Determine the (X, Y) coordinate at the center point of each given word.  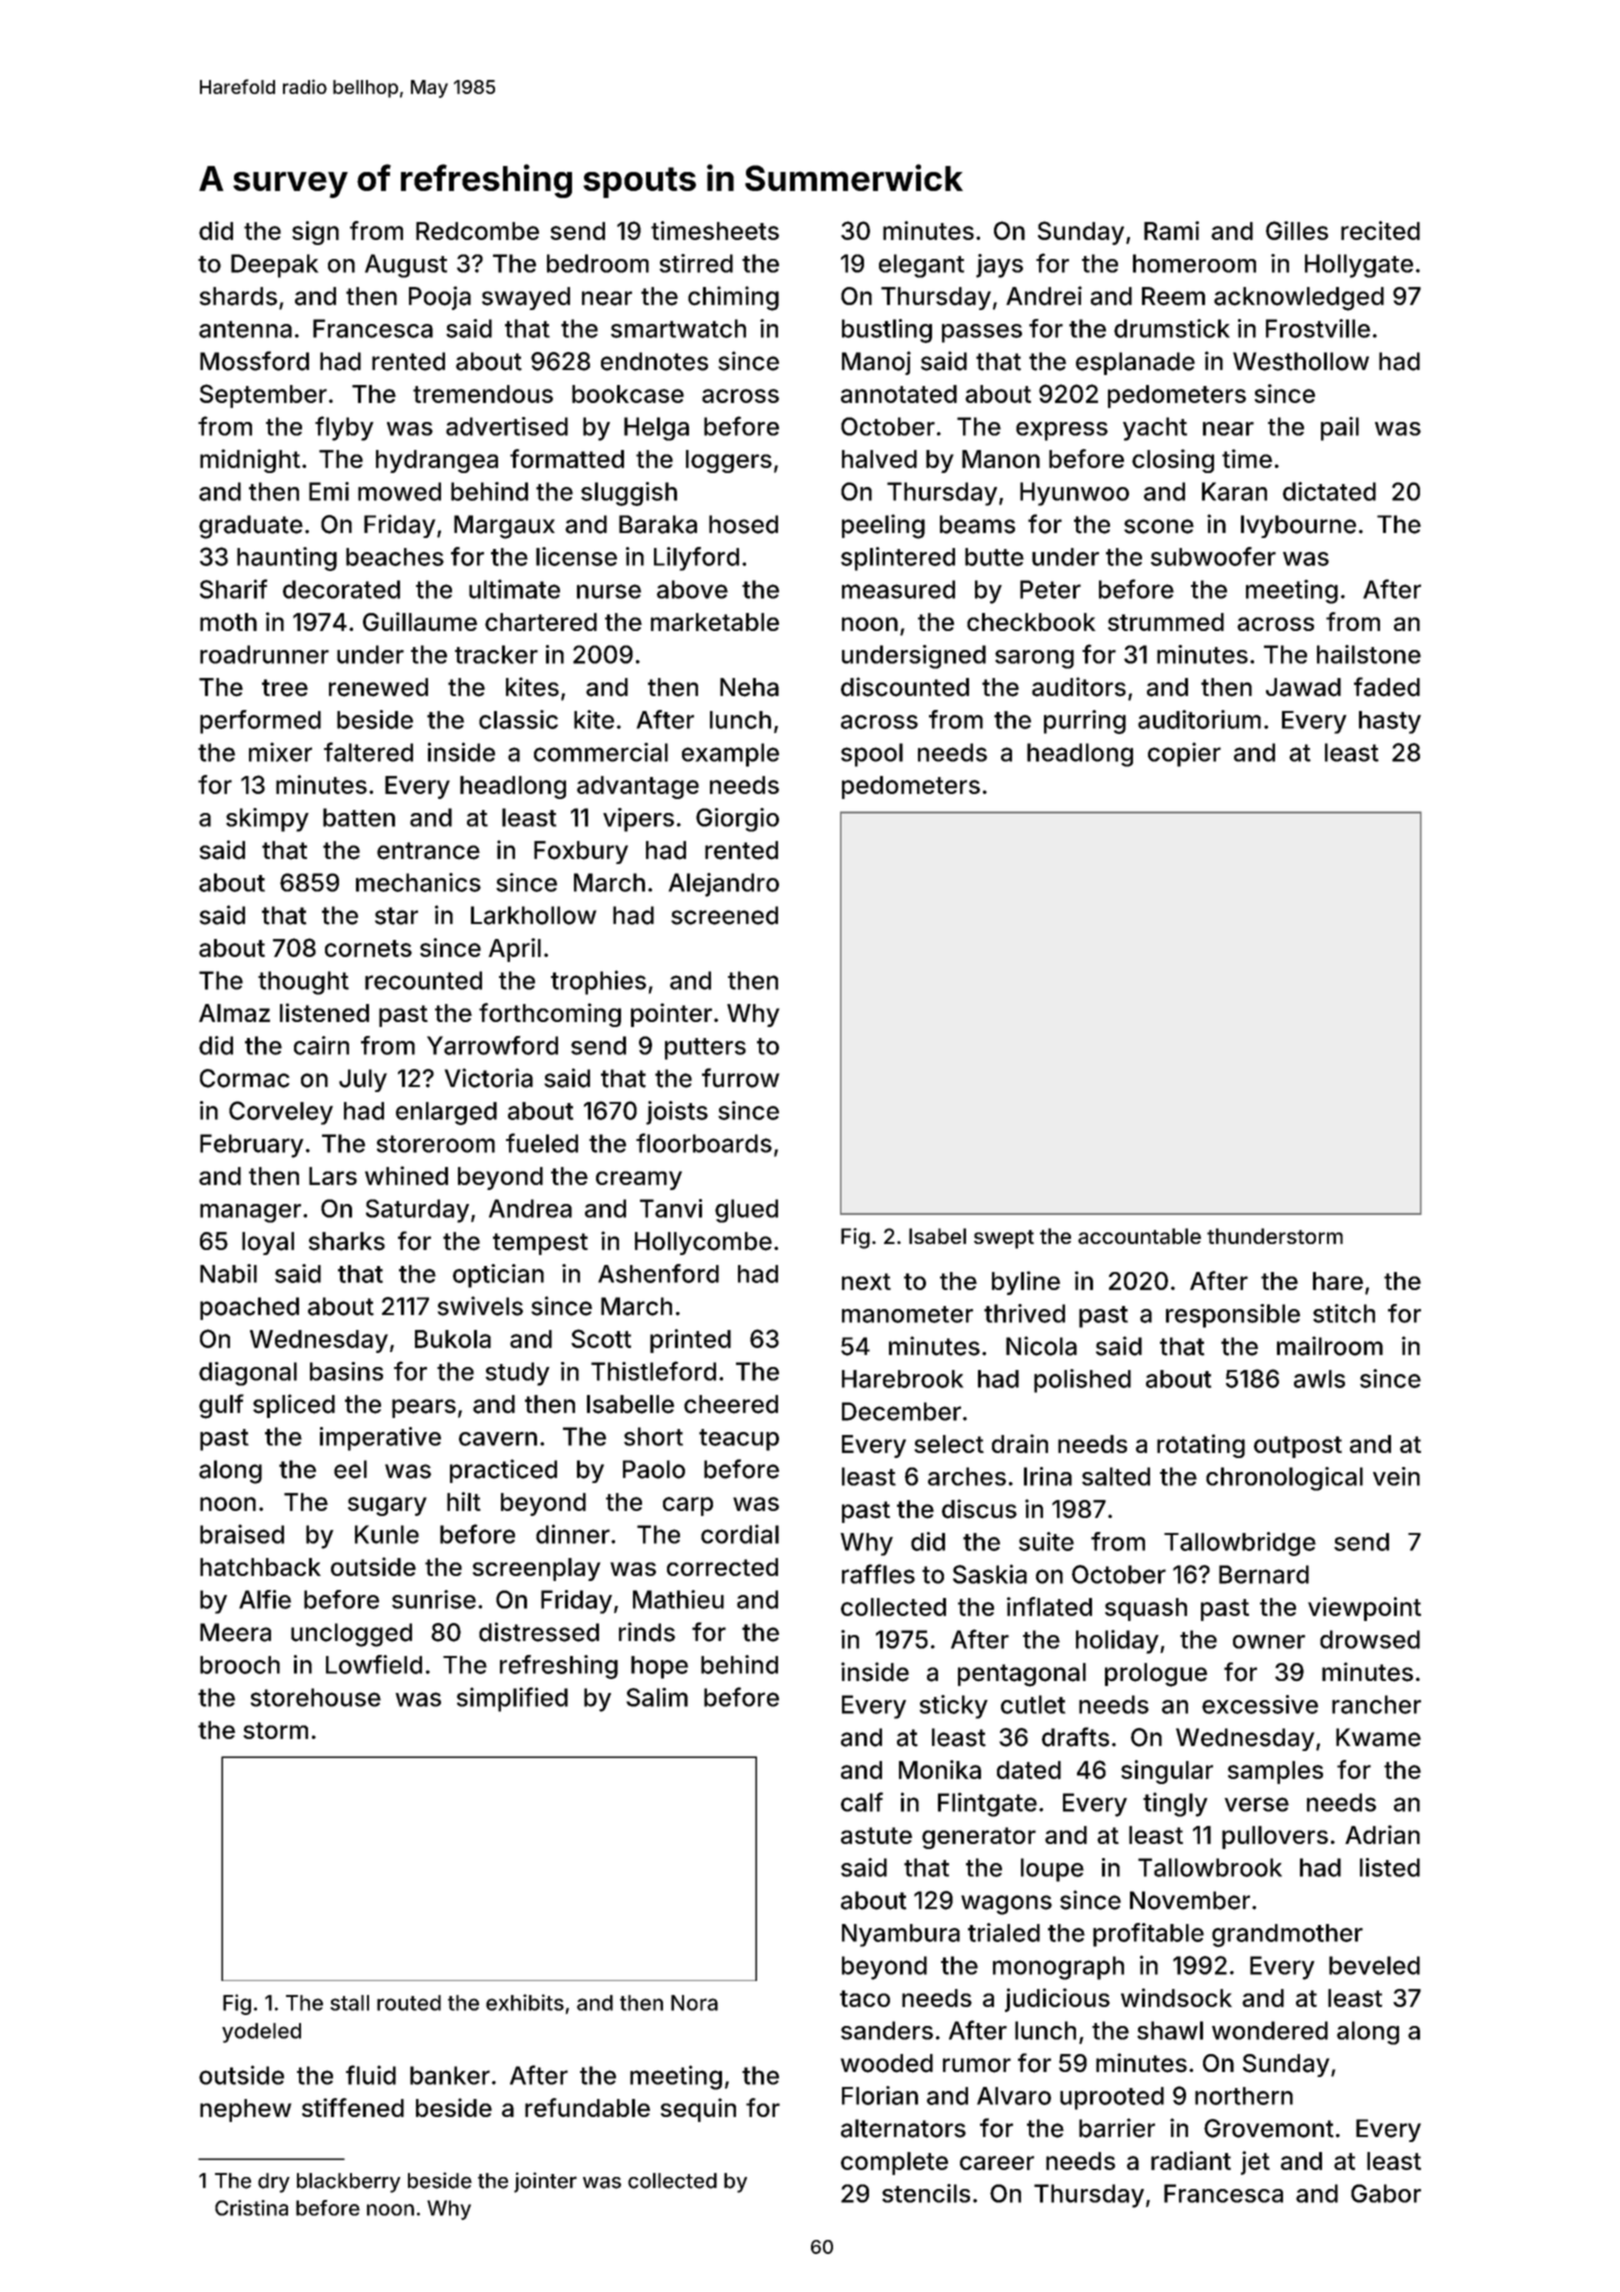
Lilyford (696, 559)
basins (346, 1371)
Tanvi (671, 1208)
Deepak (274, 266)
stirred (696, 263)
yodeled (261, 2033)
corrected (722, 1567)
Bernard (1264, 1574)
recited (1380, 230)
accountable (1139, 1236)
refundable (587, 2107)
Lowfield (374, 1664)
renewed (378, 687)
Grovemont (1269, 2128)
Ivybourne (1298, 526)
